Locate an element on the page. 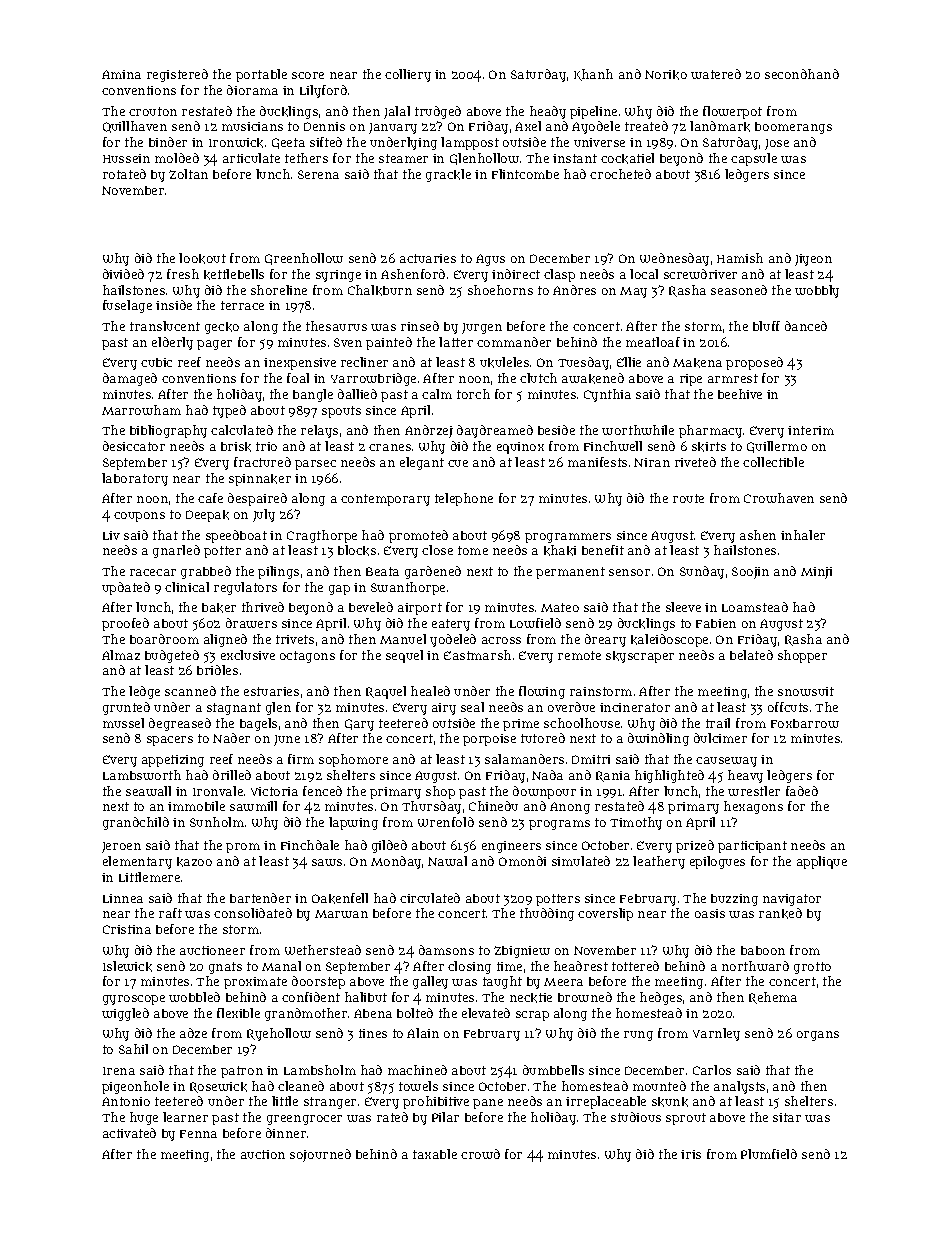 The height and width of the page is (1233, 952). time is located at coordinates (509, 966).
